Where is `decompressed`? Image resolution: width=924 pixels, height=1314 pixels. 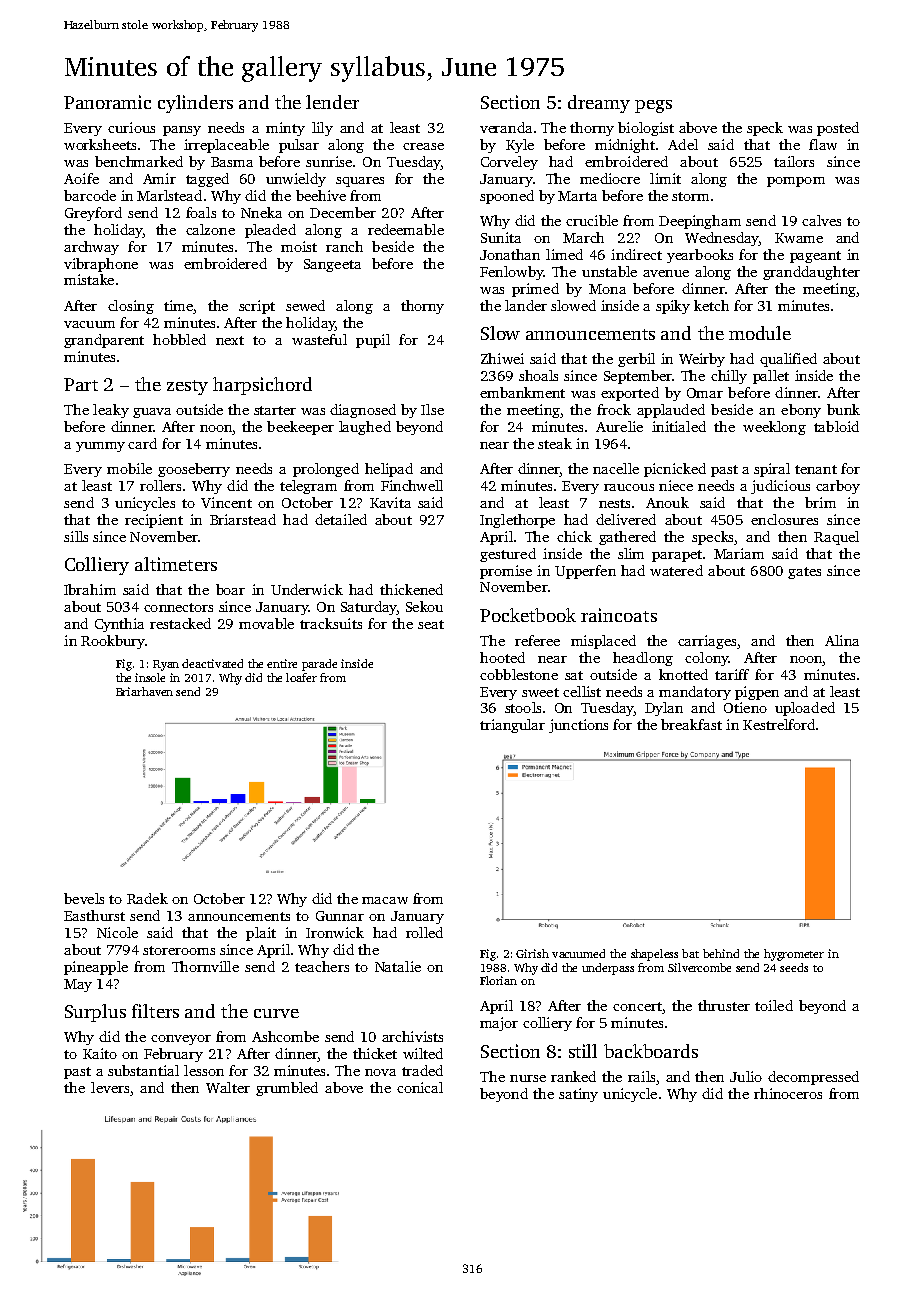
decompressed is located at coordinates (813, 1078).
